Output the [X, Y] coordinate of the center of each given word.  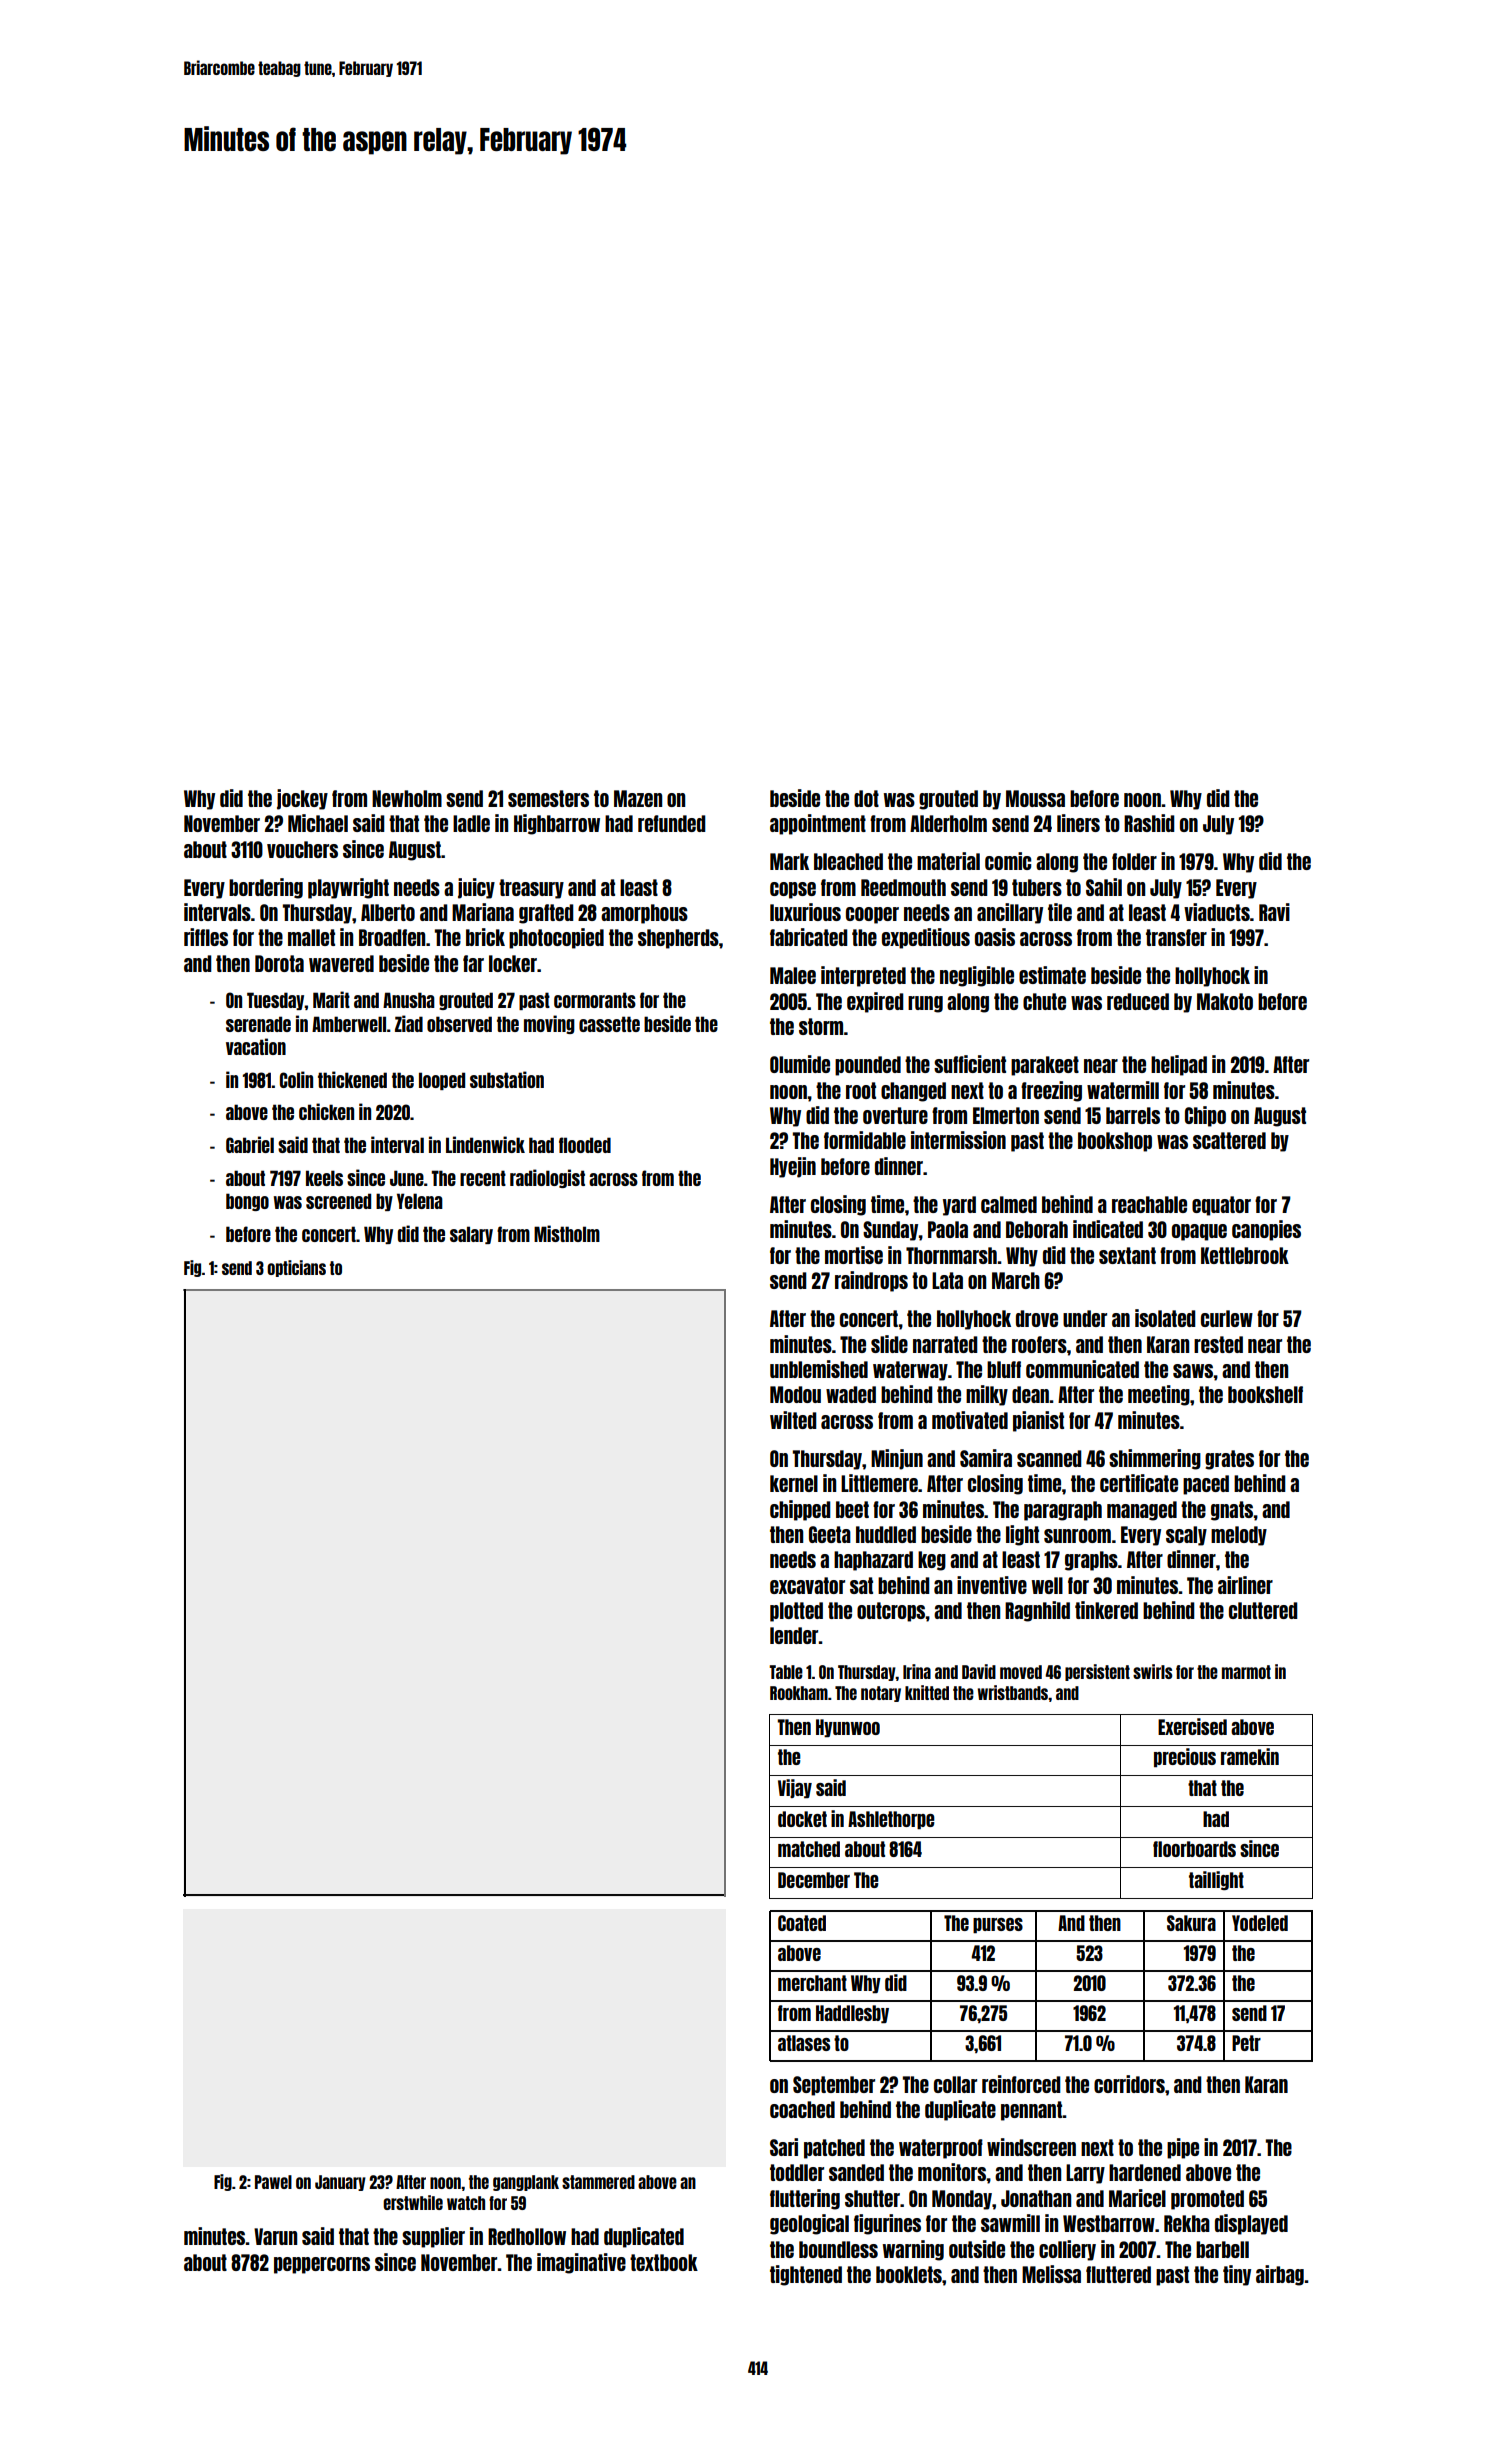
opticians [296, 1268]
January [340, 2183]
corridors [1129, 2084]
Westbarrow [1109, 2223]
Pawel [273, 2182]
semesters [548, 798]
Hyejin [793, 1167]
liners [1078, 823]
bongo [247, 1202]
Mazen [638, 798]
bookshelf [1265, 1394]
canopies [1266, 1230]
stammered [598, 2182]
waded [851, 1394]
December [814, 1880]
